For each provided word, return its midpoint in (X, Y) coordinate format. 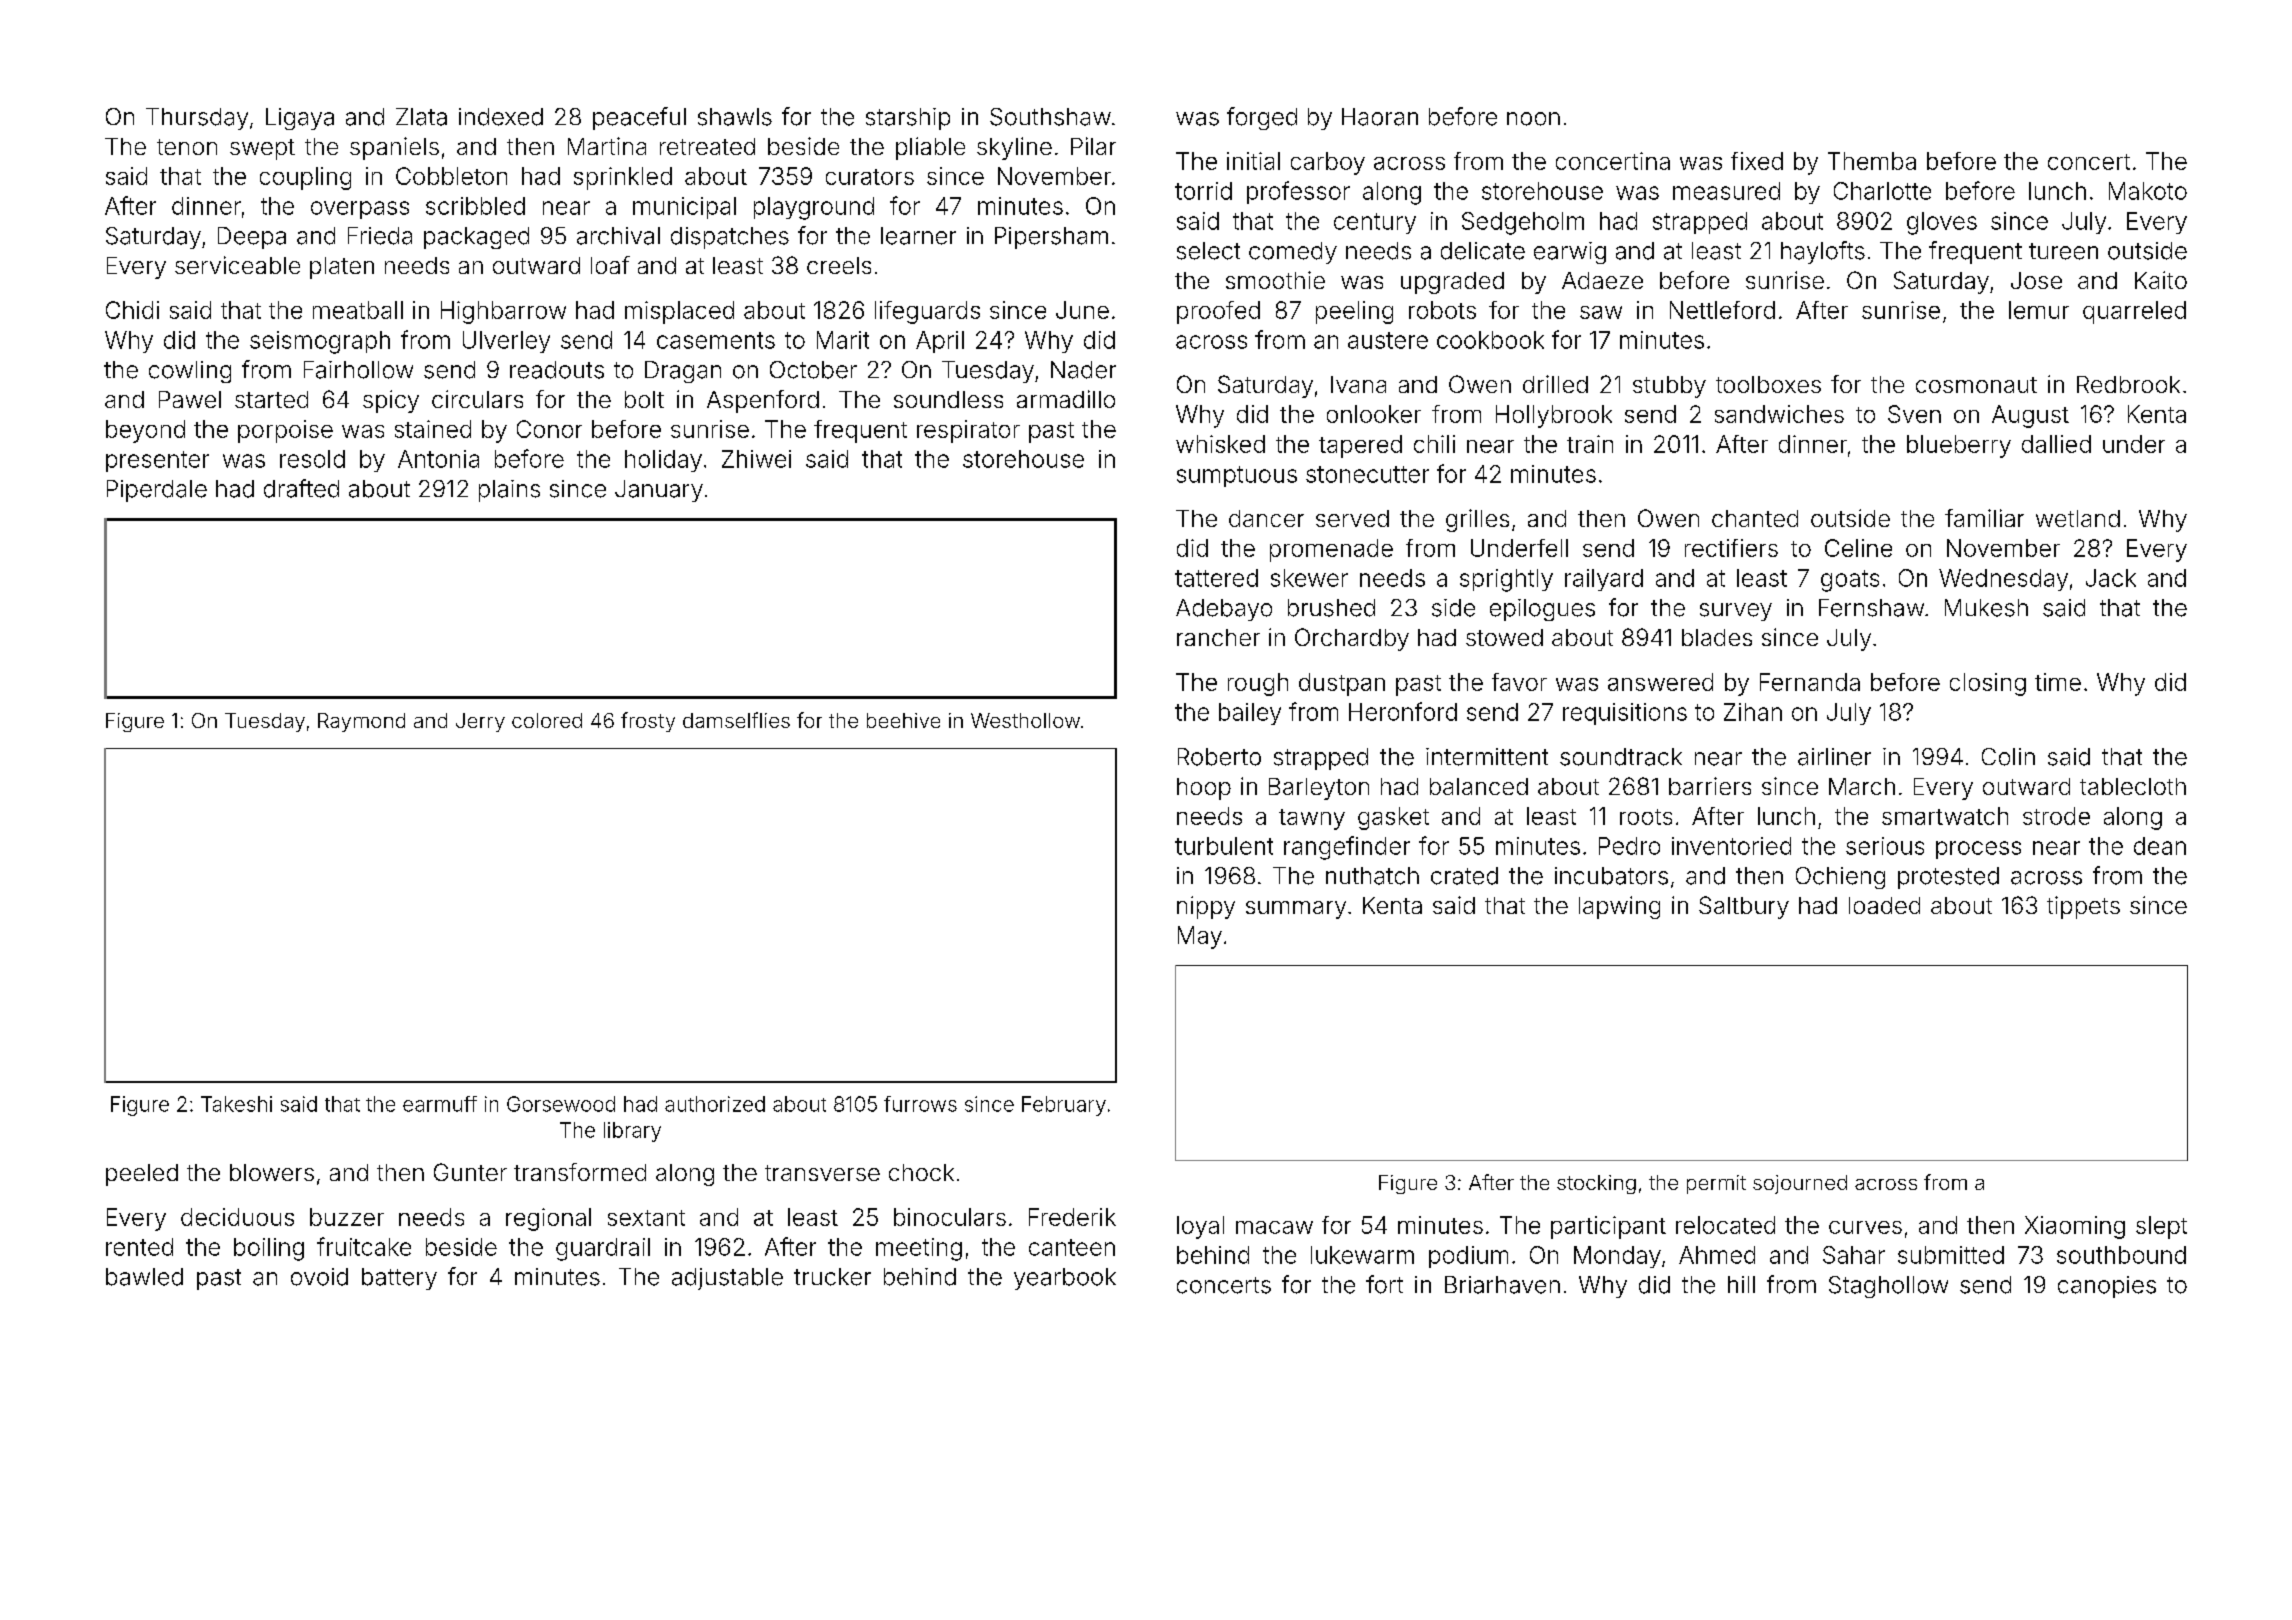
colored (547, 720)
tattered (1216, 578)
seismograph (320, 342)
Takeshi (236, 1104)
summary (1296, 910)
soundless (948, 399)
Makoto (2148, 191)
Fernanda (1810, 682)
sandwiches (1779, 414)
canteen (1072, 1247)
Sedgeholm (1523, 223)
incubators (1611, 876)
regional (548, 1219)
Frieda (380, 236)
